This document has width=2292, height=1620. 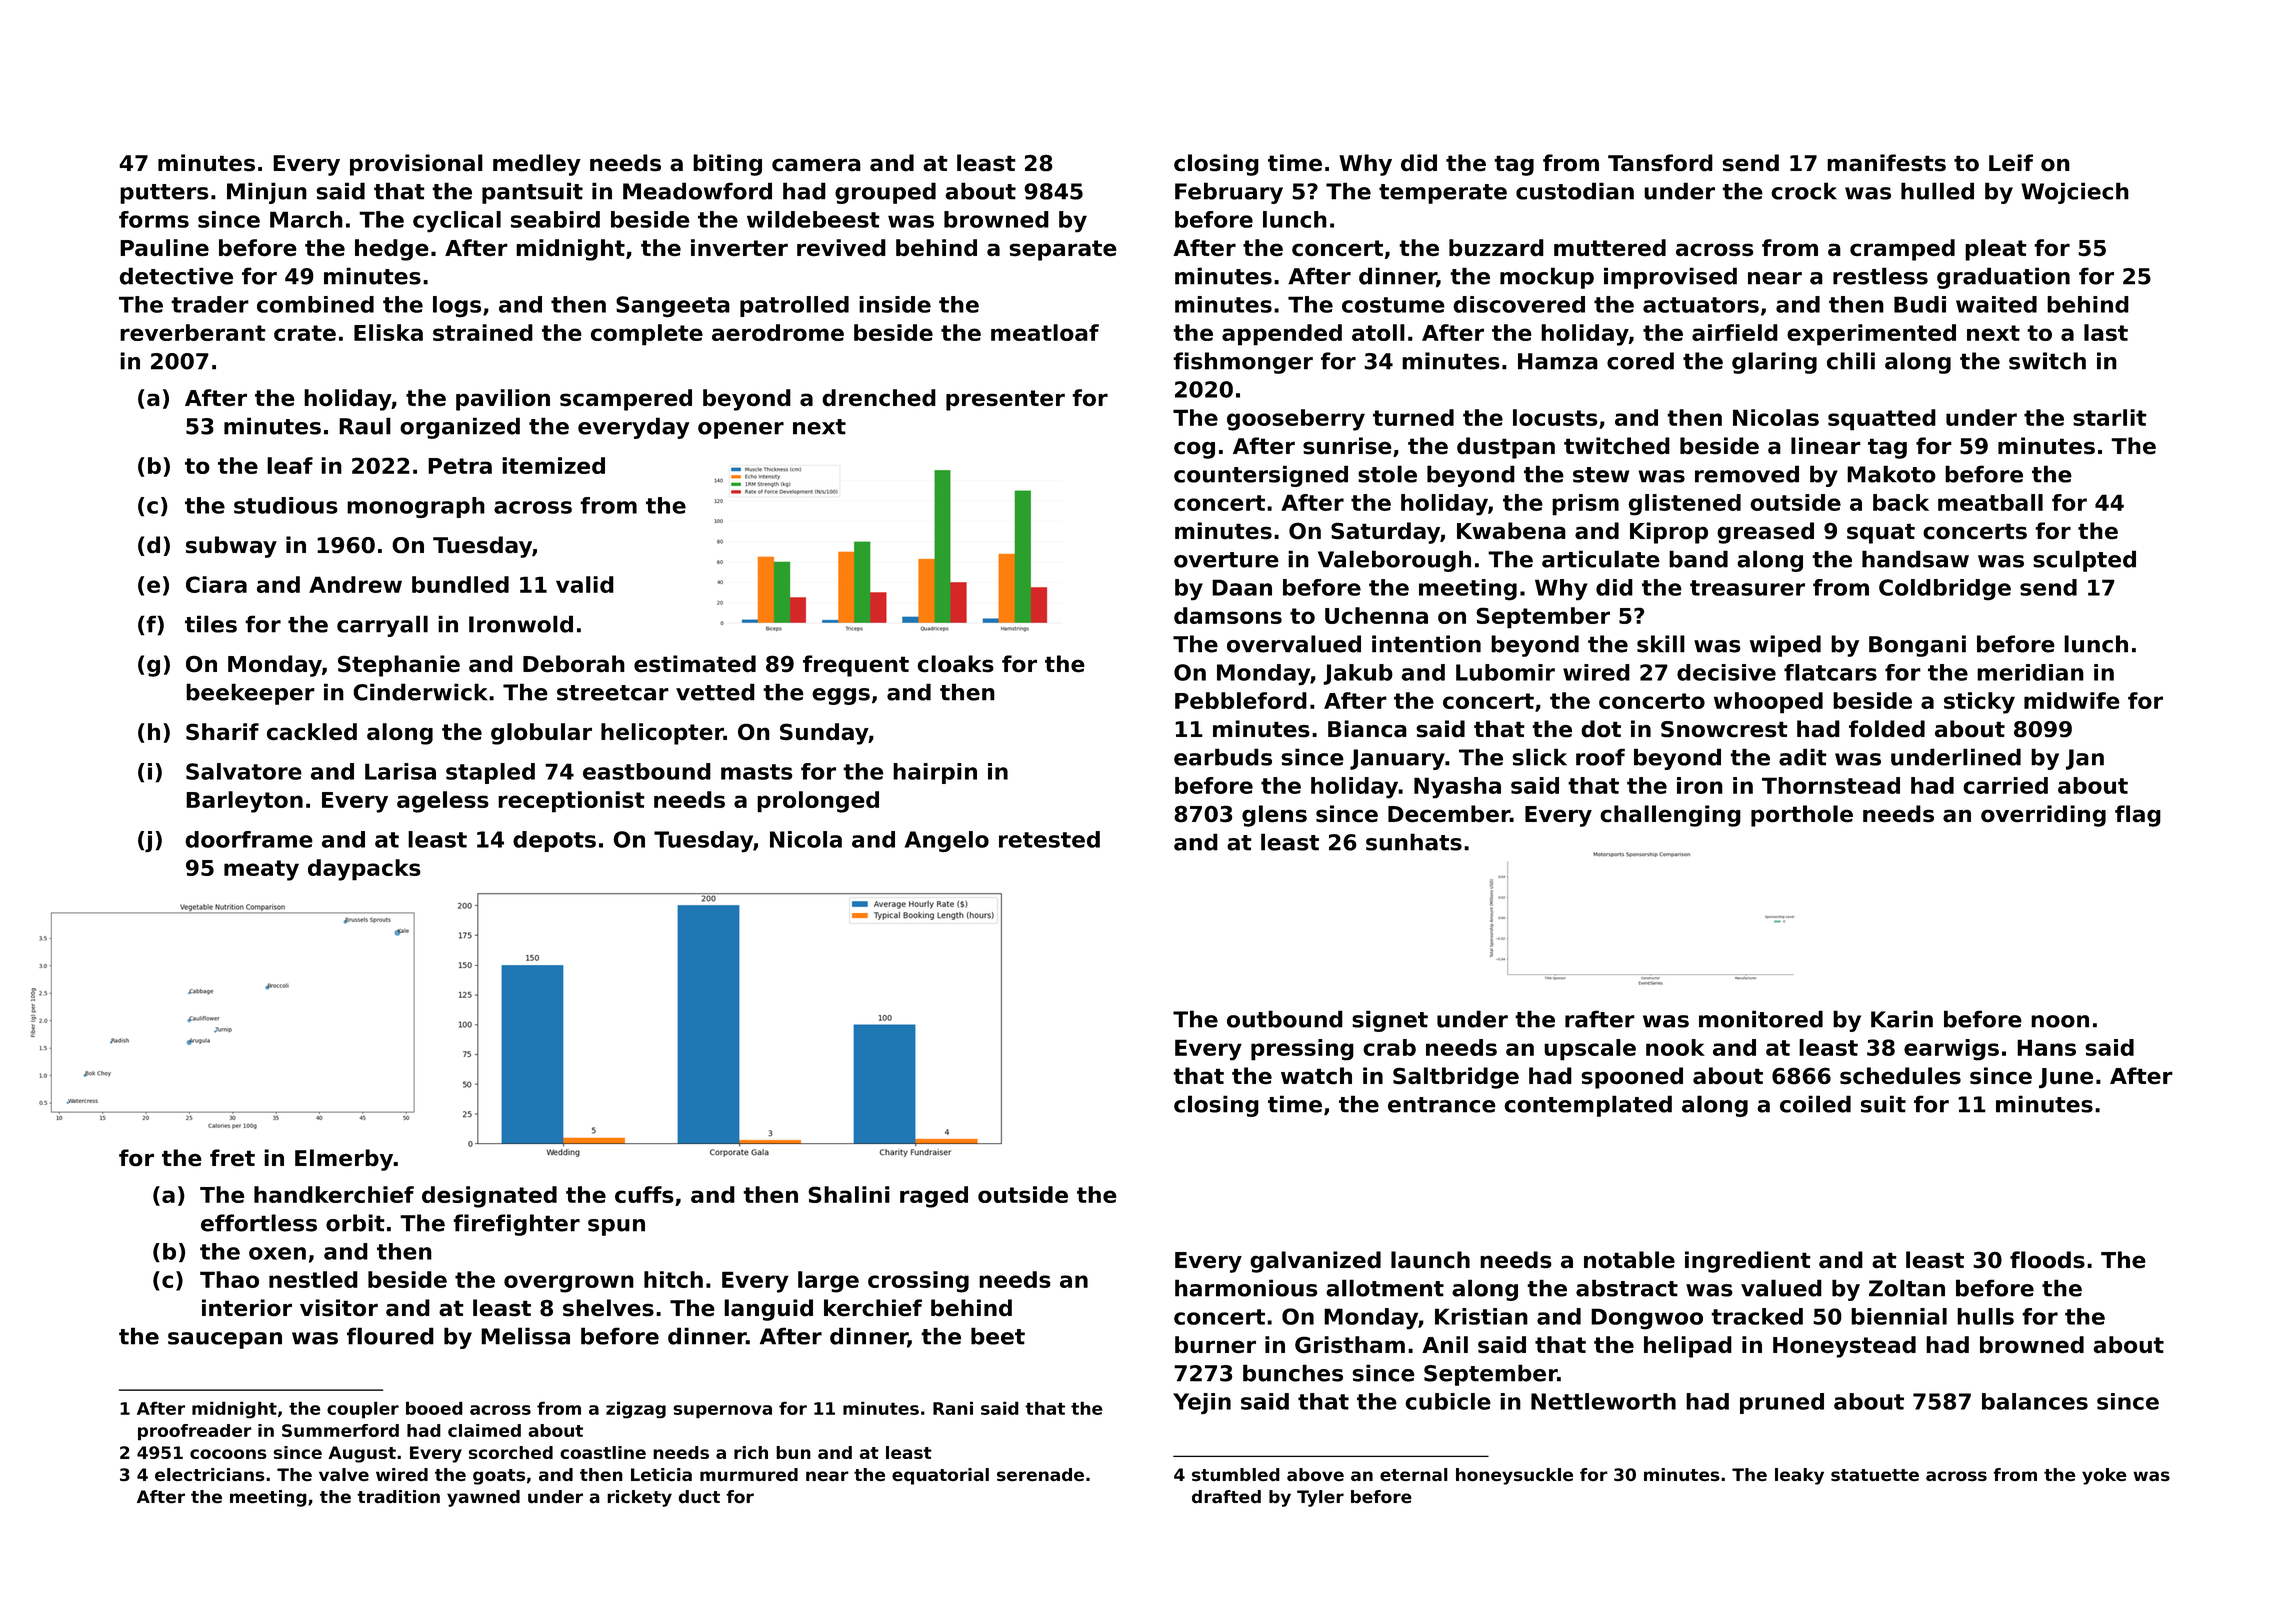 I want to click on spooned, so click(x=1632, y=1078).
